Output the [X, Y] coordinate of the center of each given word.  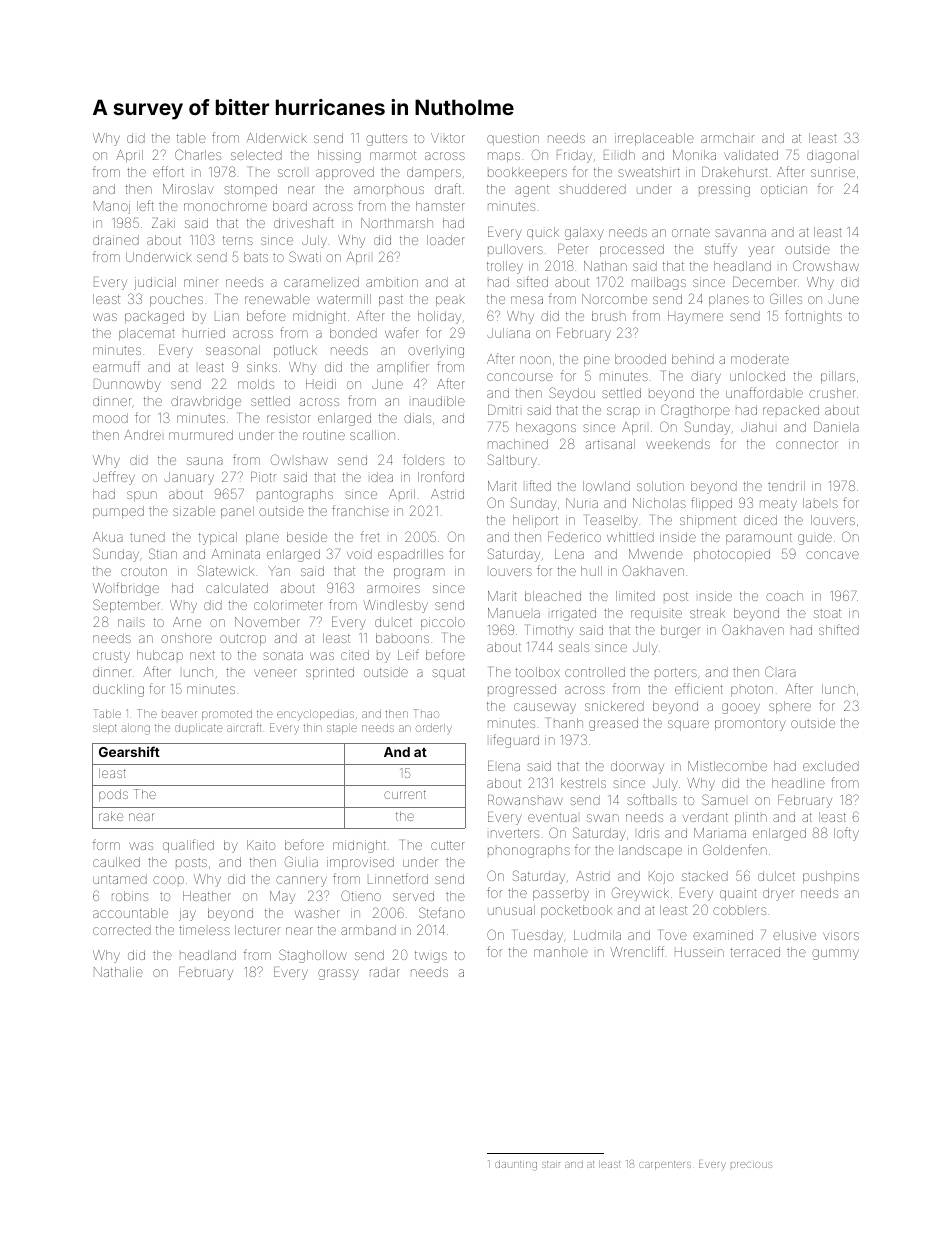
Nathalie [118, 972]
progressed [522, 690]
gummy [835, 954]
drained [116, 240]
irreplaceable [654, 139]
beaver [179, 714]
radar [385, 972]
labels [820, 503]
